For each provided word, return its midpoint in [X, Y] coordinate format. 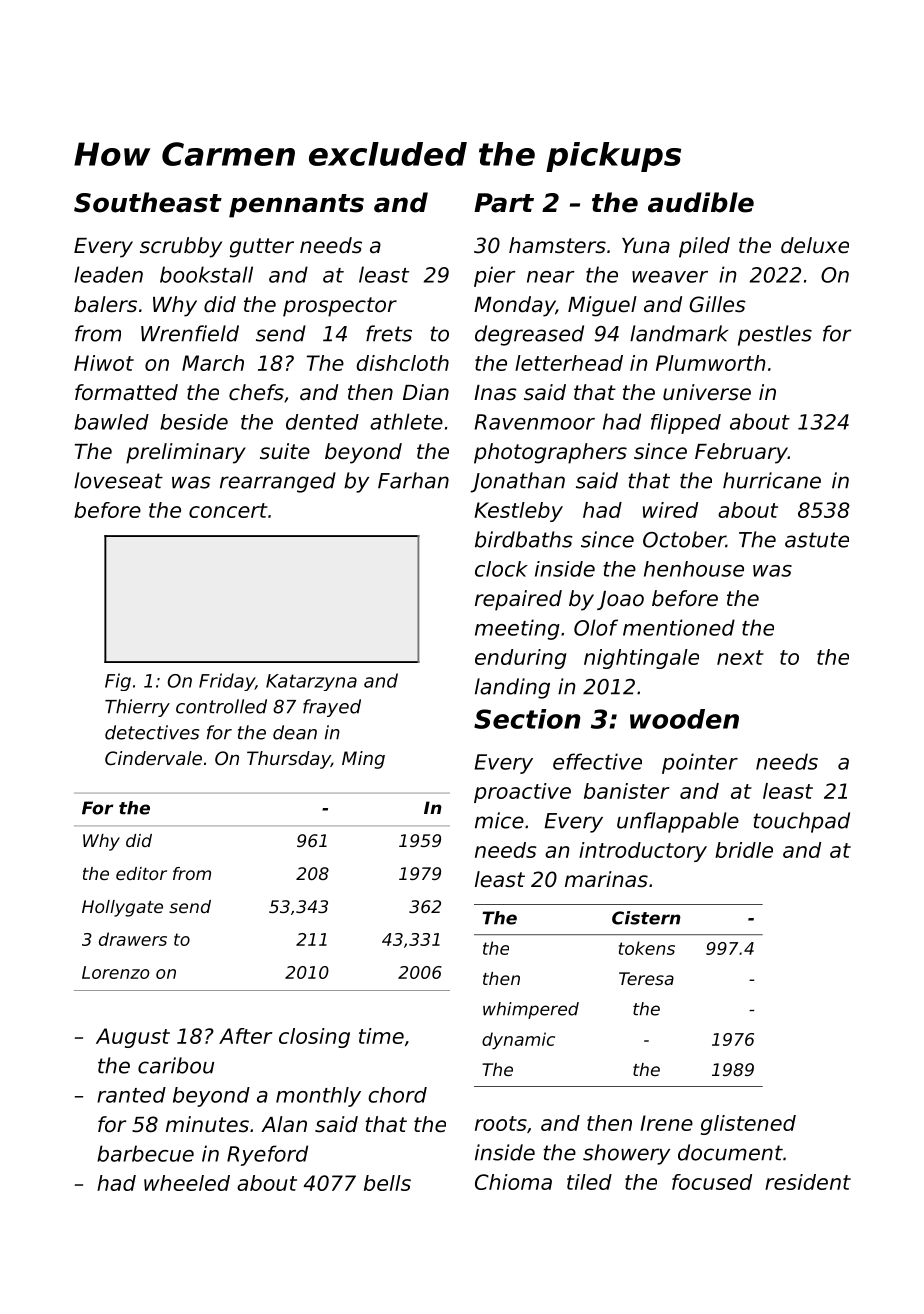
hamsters [557, 245]
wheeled [187, 1183]
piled [704, 247]
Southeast [148, 202]
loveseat [118, 480]
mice [499, 820]
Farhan [413, 480]
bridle [744, 850]
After [246, 1036]
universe [707, 392]
